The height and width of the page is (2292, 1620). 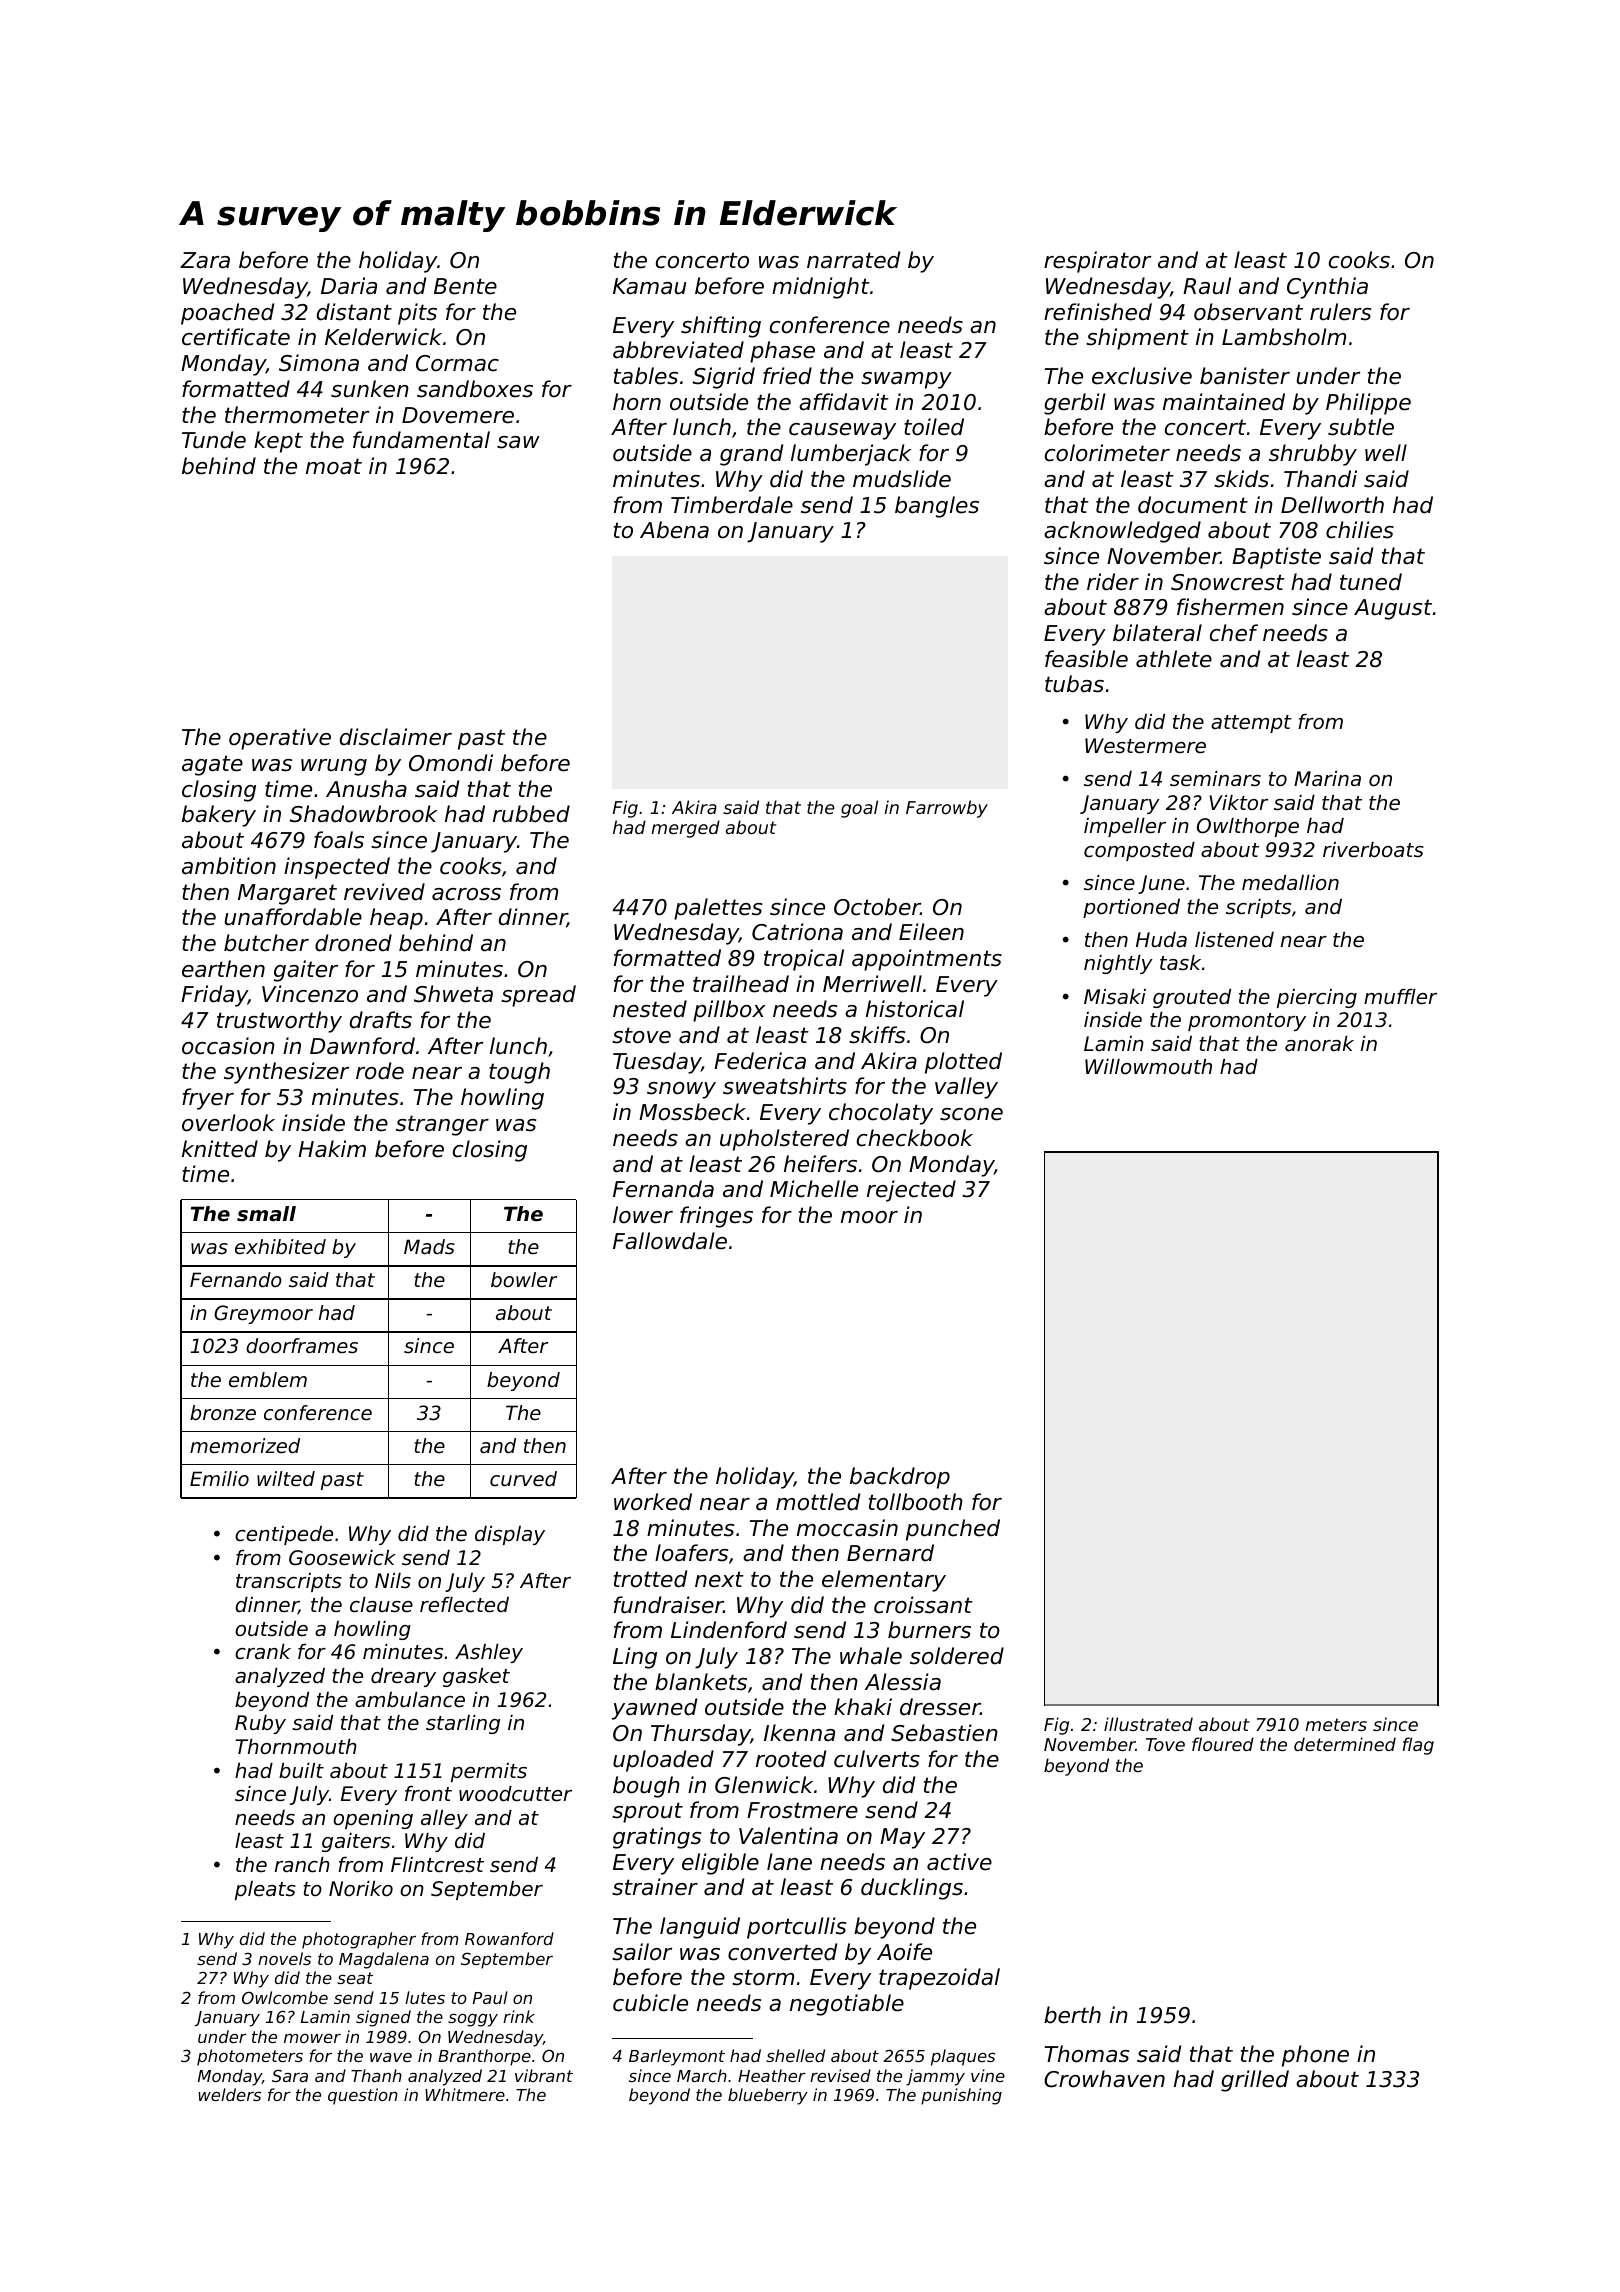 I want to click on Sara, so click(x=290, y=2075).
